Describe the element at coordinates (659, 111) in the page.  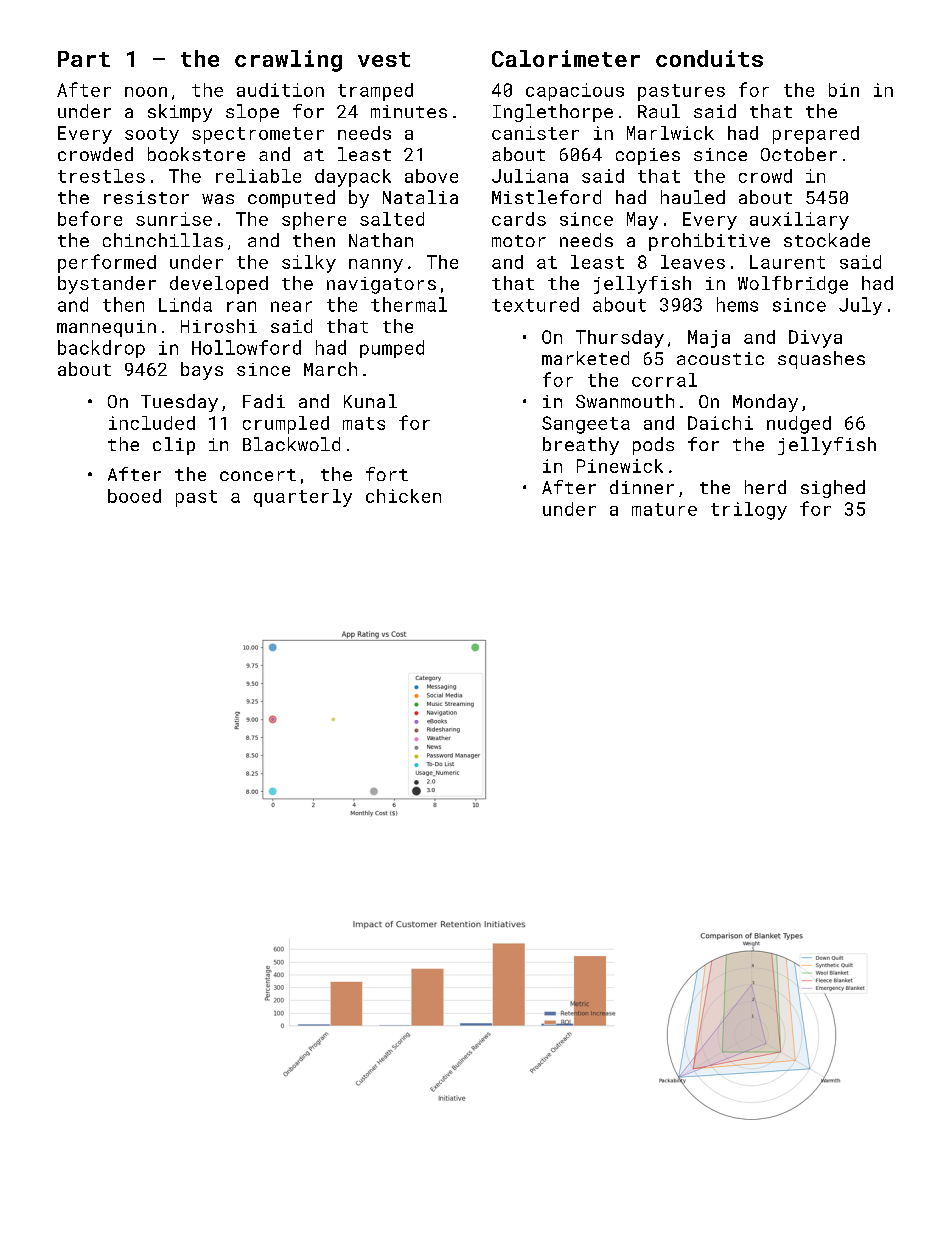
I see `Raul` at that location.
